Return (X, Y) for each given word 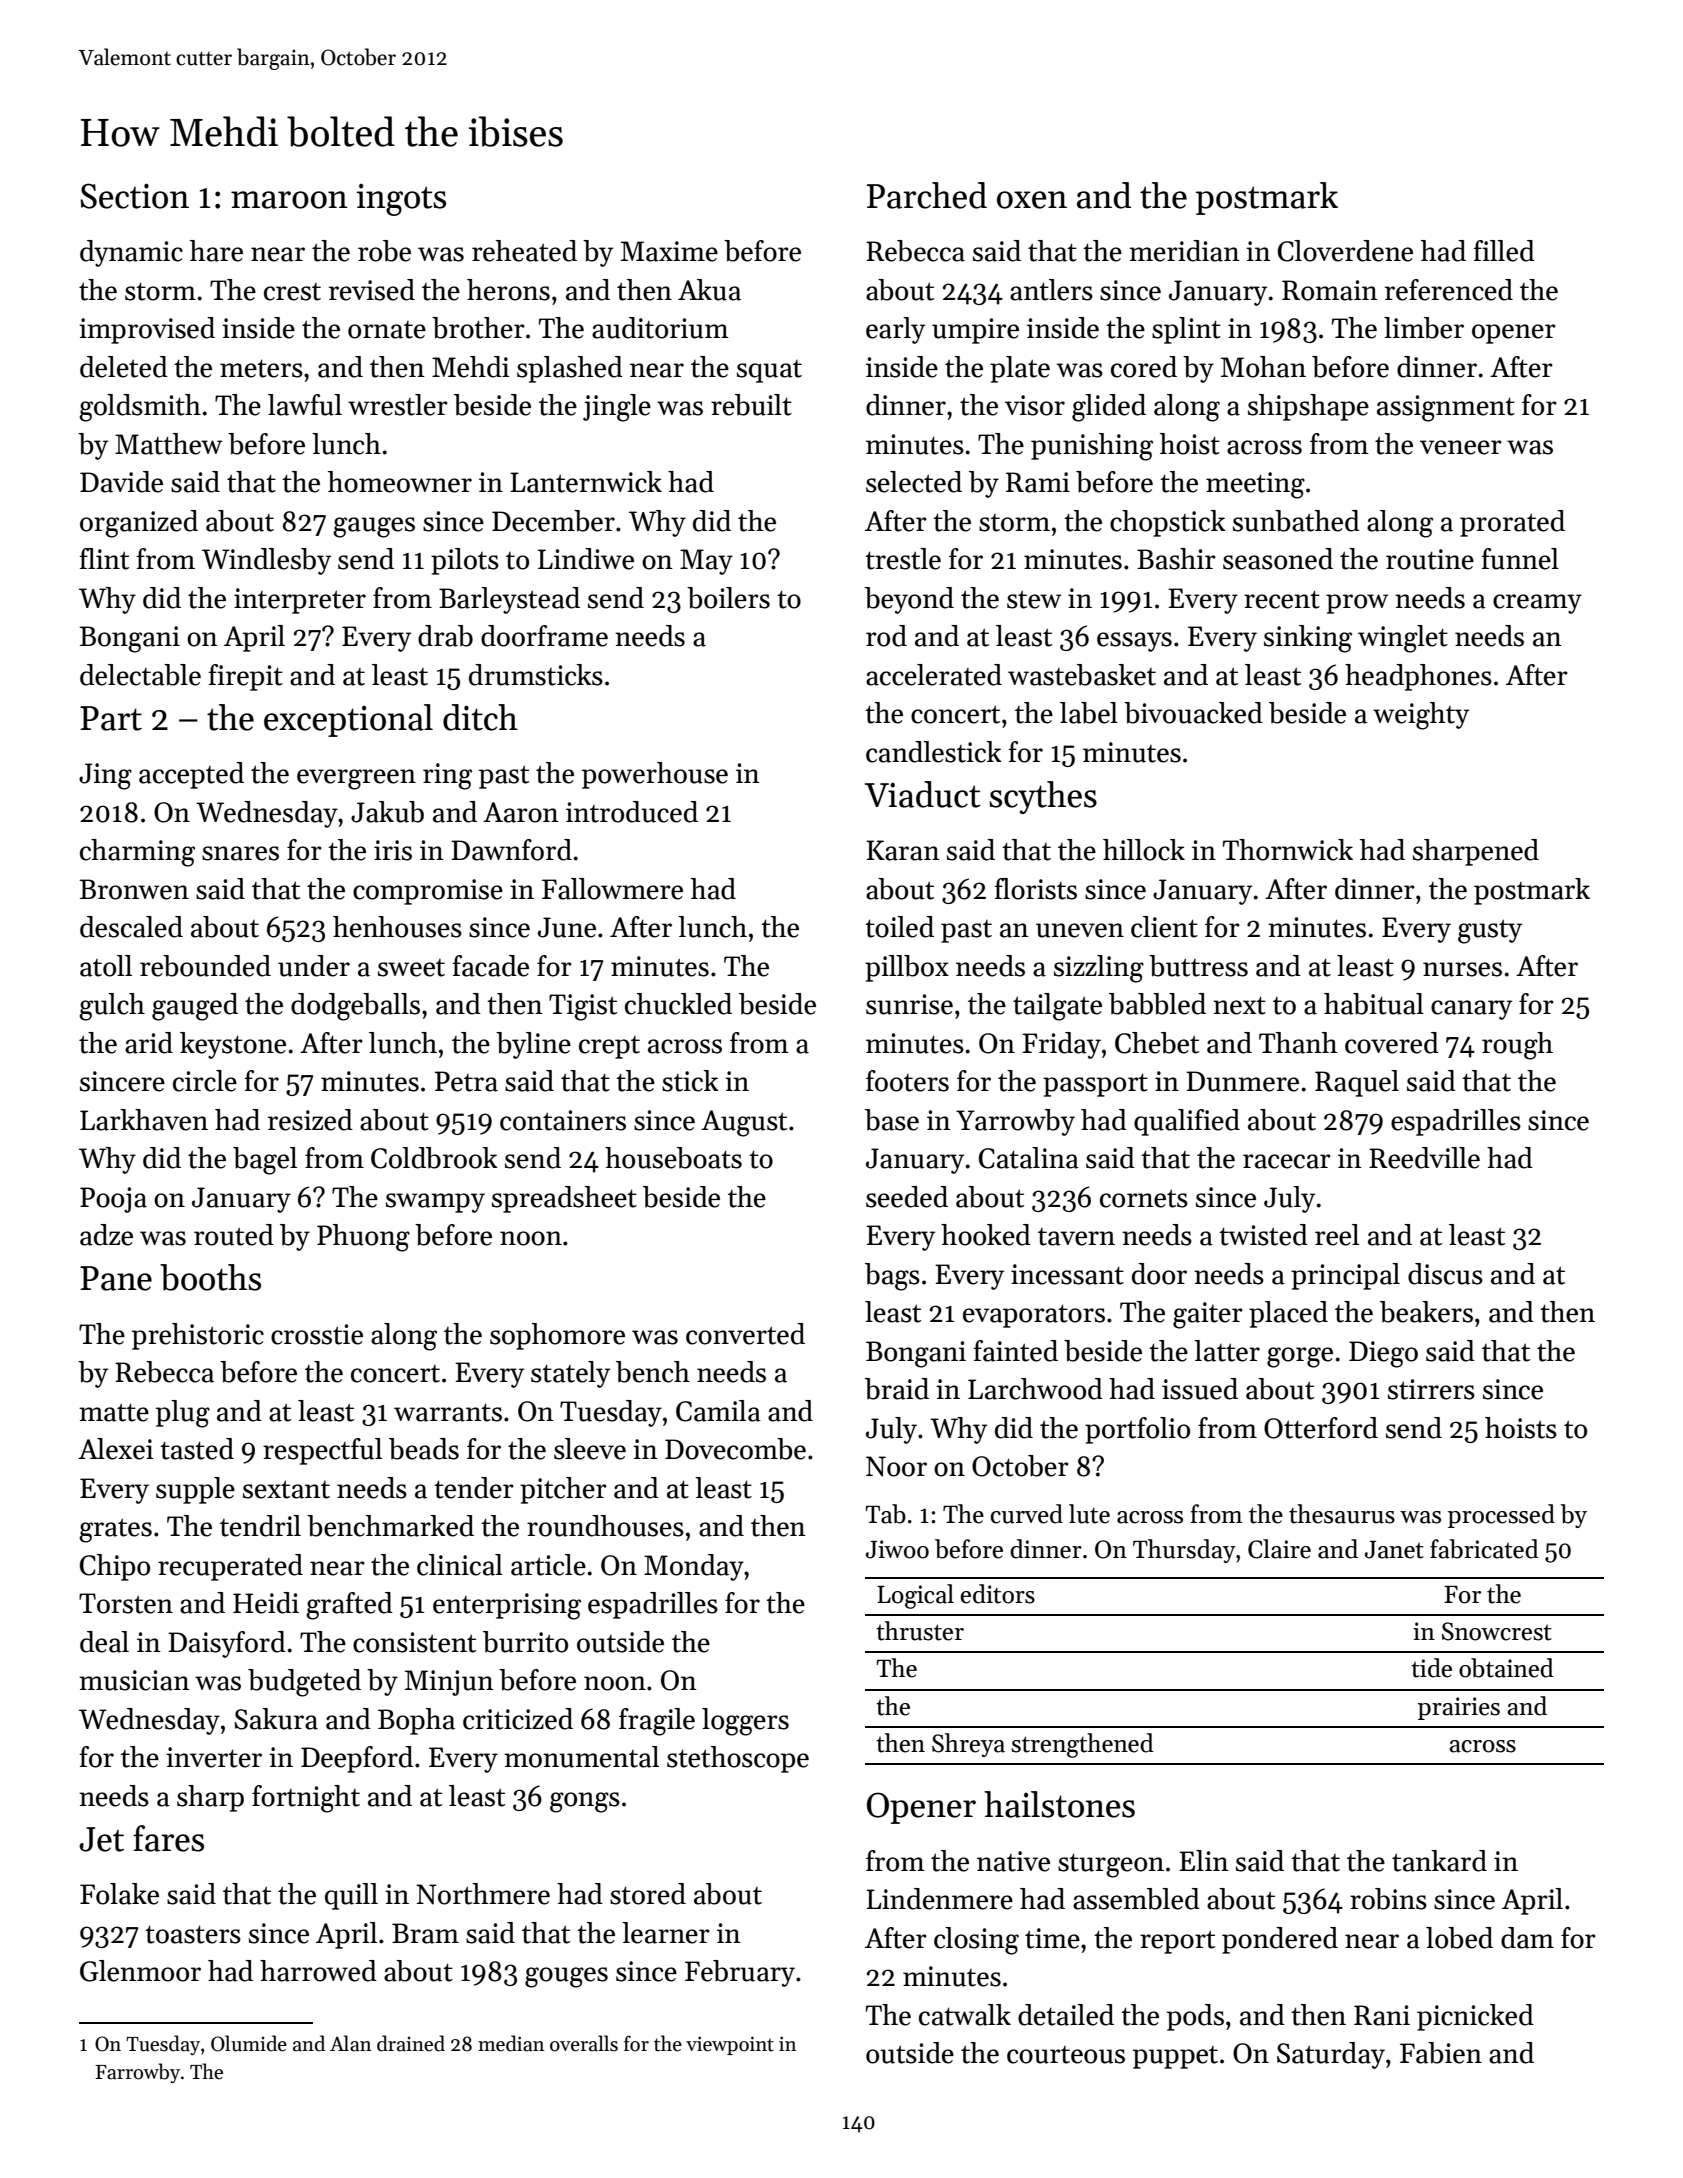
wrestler (398, 405)
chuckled (678, 1004)
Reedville (1424, 1158)
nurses (1462, 969)
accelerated (934, 675)
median (511, 2043)
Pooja (113, 1200)
